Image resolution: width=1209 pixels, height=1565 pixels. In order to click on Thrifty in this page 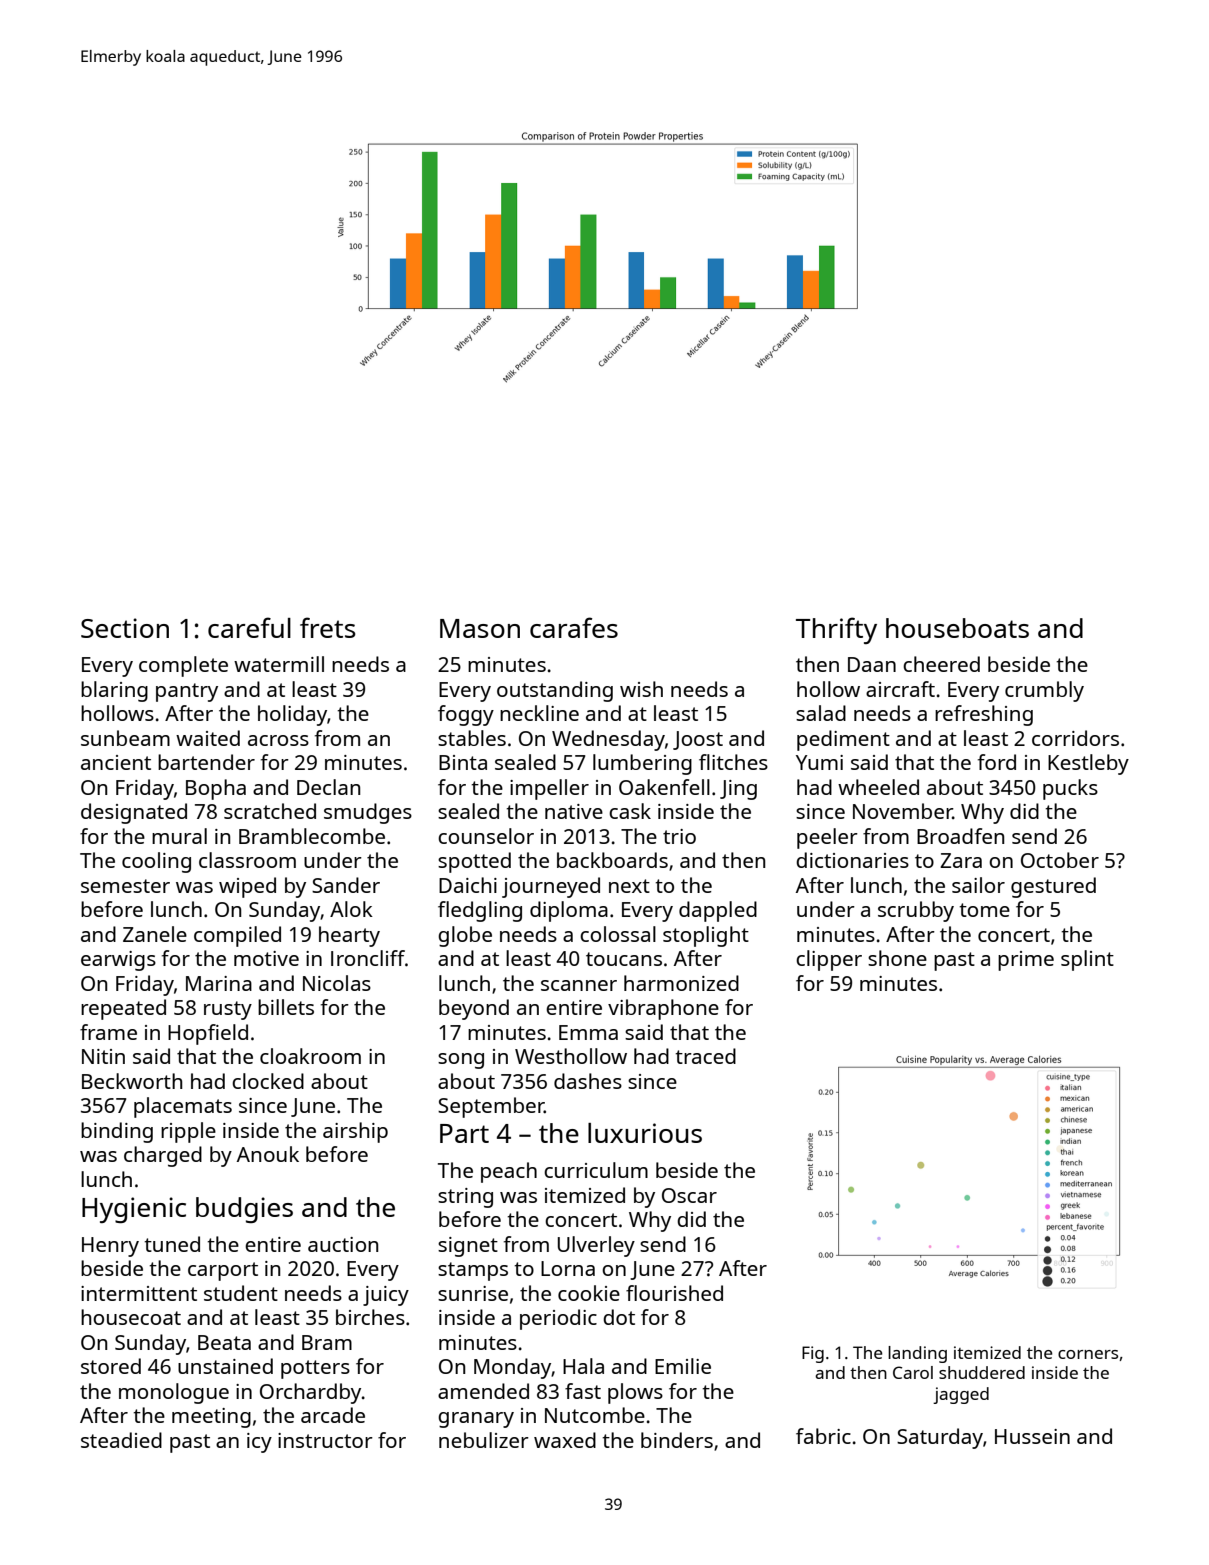, I will do `click(836, 630)`.
